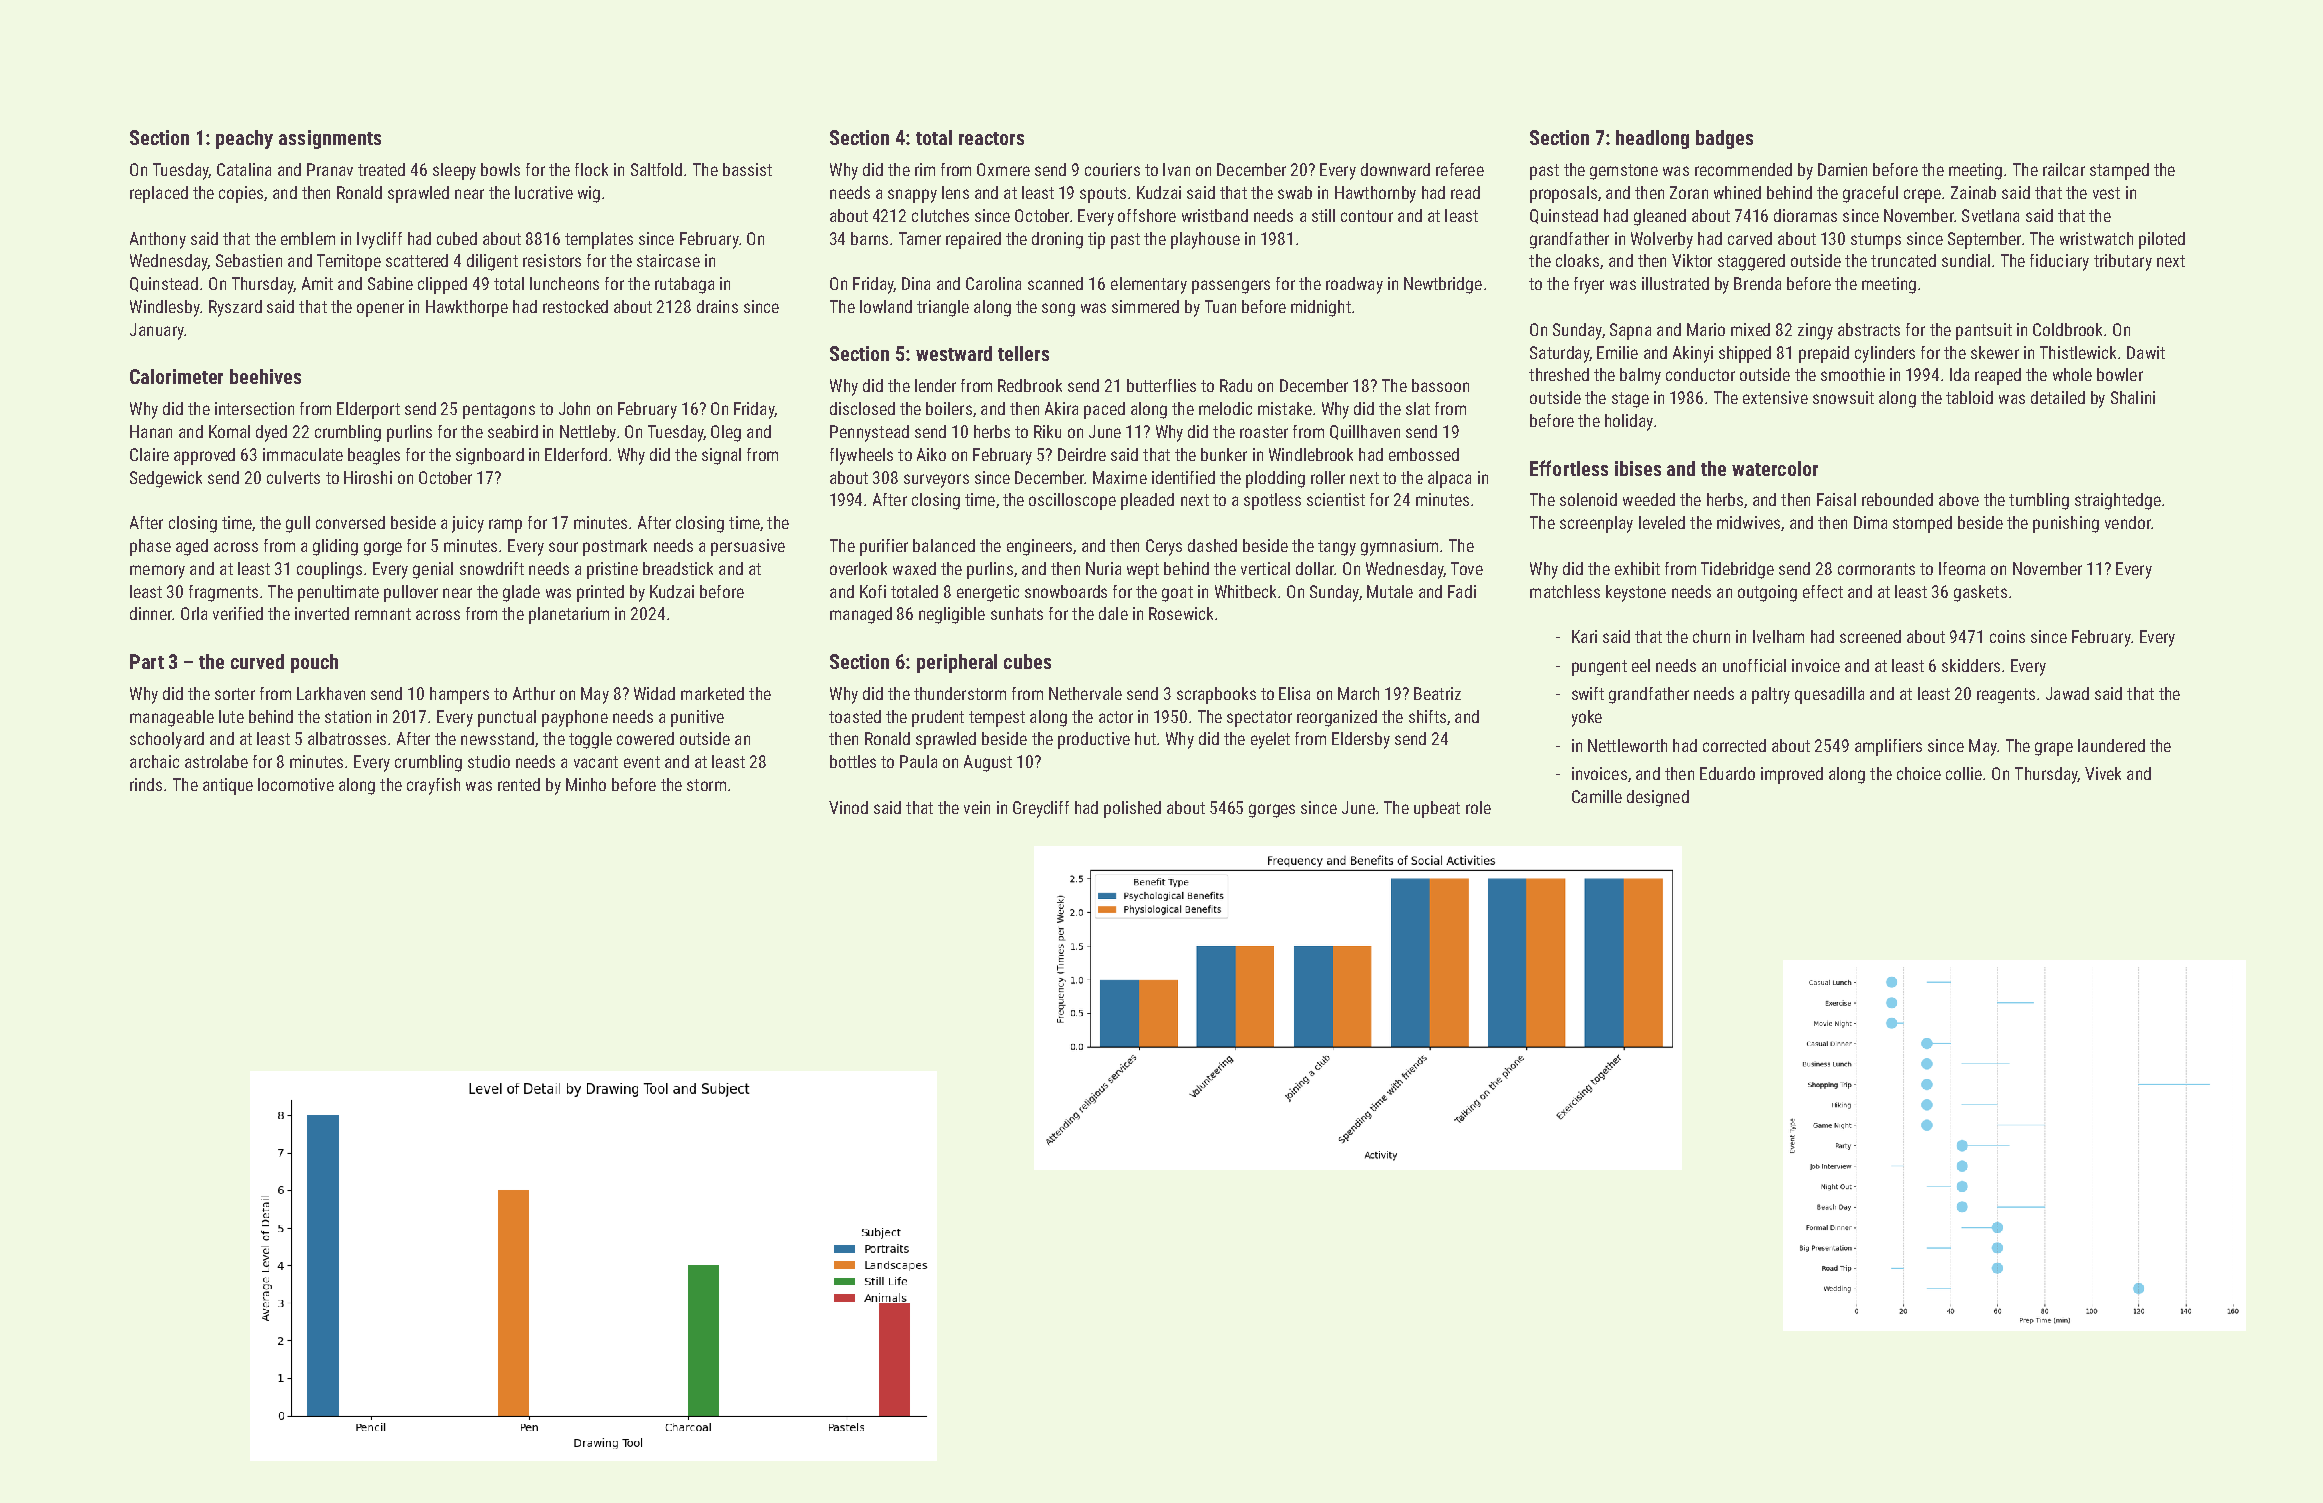 Image resolution: width=2323 pixels, height=1503 pixels. Describe the element at coordinates (997, 719) in the document. I see `tempest` at that location.
